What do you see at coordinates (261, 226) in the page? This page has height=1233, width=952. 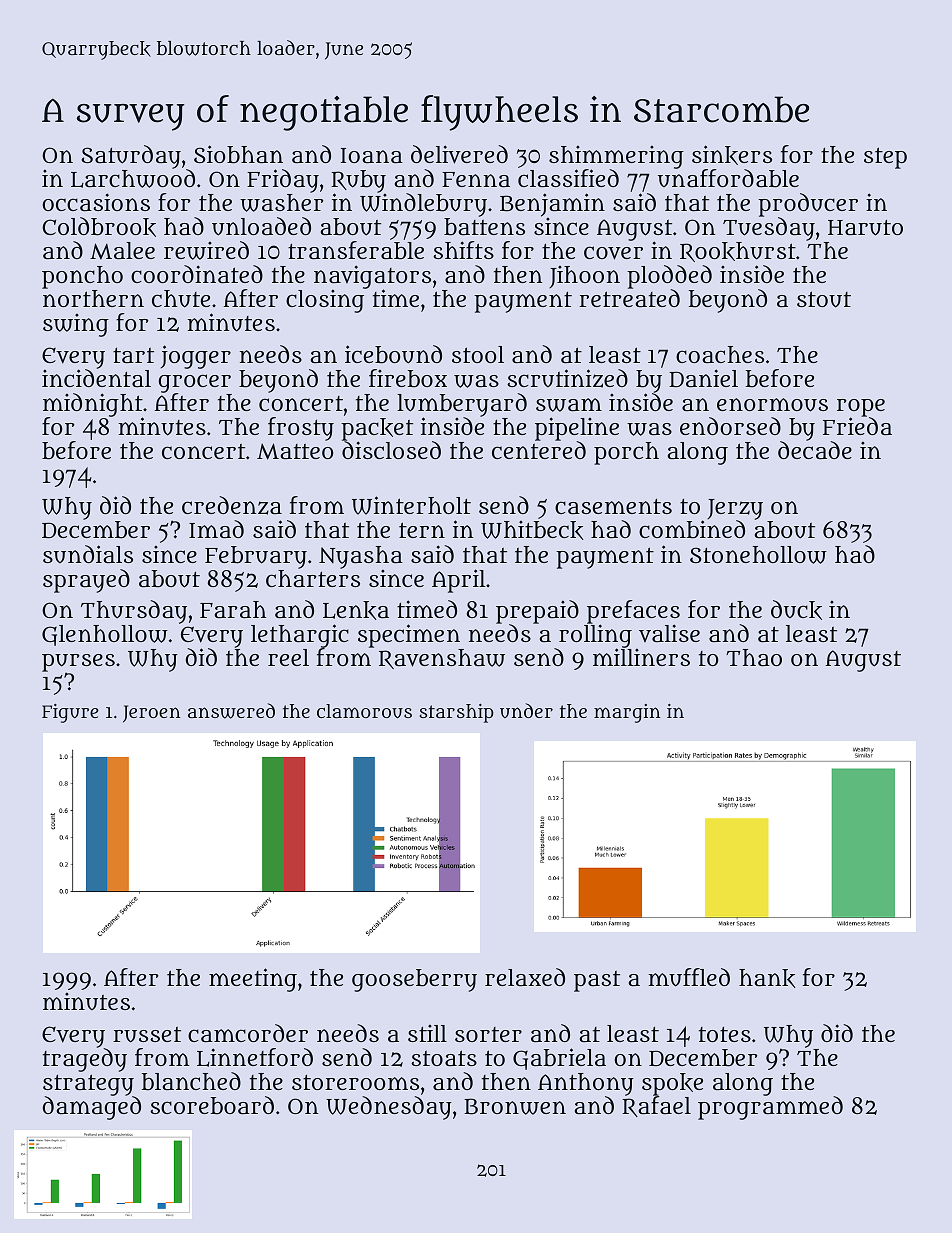 I see `unloaded` at bounding box center [261, 226].
